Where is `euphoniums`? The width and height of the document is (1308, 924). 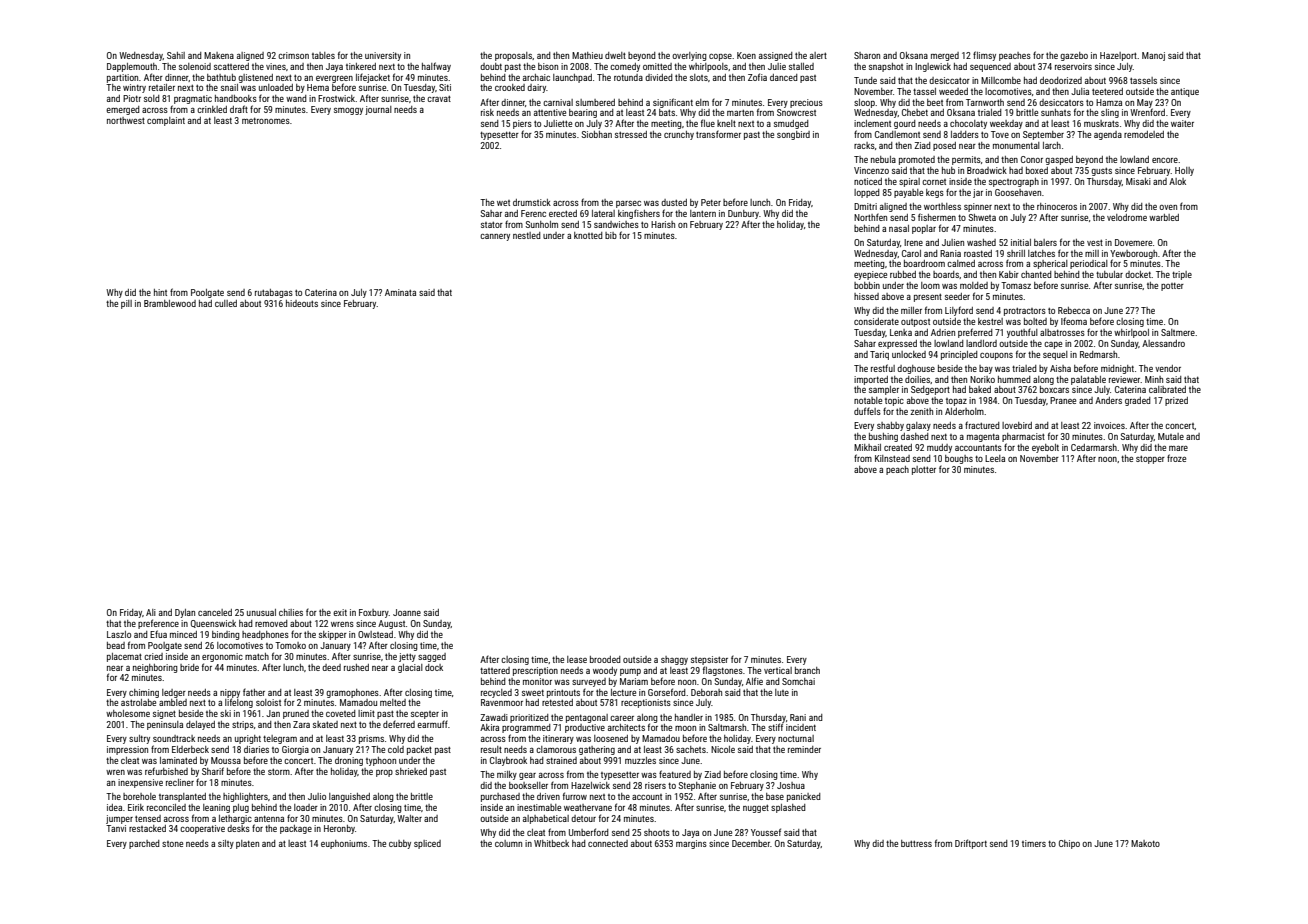 euphoniums is located at coordinates (344, 844).
